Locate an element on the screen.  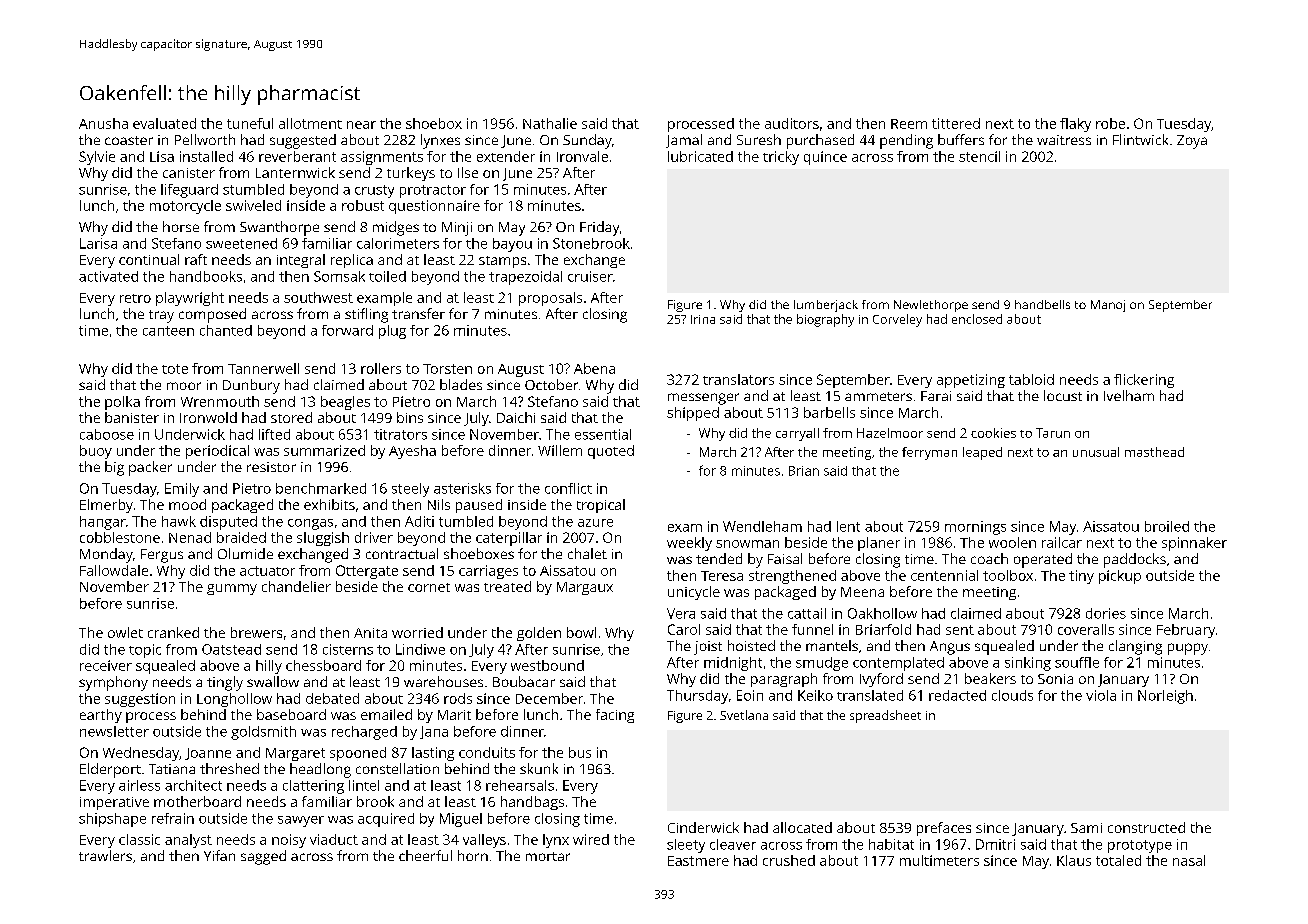
Daichi is located at coordinates (516, 417).
